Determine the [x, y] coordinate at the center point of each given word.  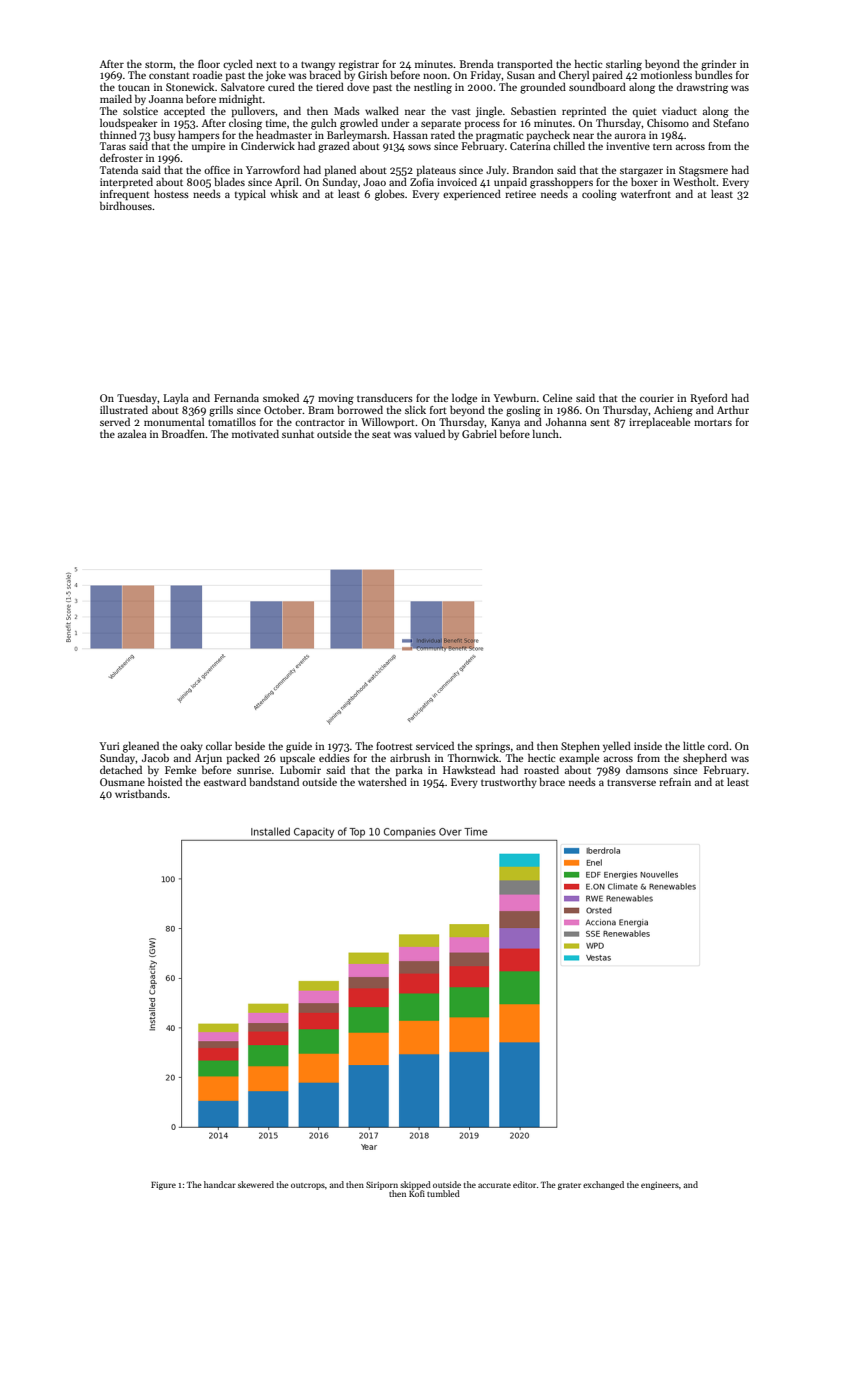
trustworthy [509, 783]
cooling [599, 195]
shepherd [705, 758]
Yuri [109, 746]
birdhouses [126, 205]
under [395, 122]
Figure [163, 1186]
